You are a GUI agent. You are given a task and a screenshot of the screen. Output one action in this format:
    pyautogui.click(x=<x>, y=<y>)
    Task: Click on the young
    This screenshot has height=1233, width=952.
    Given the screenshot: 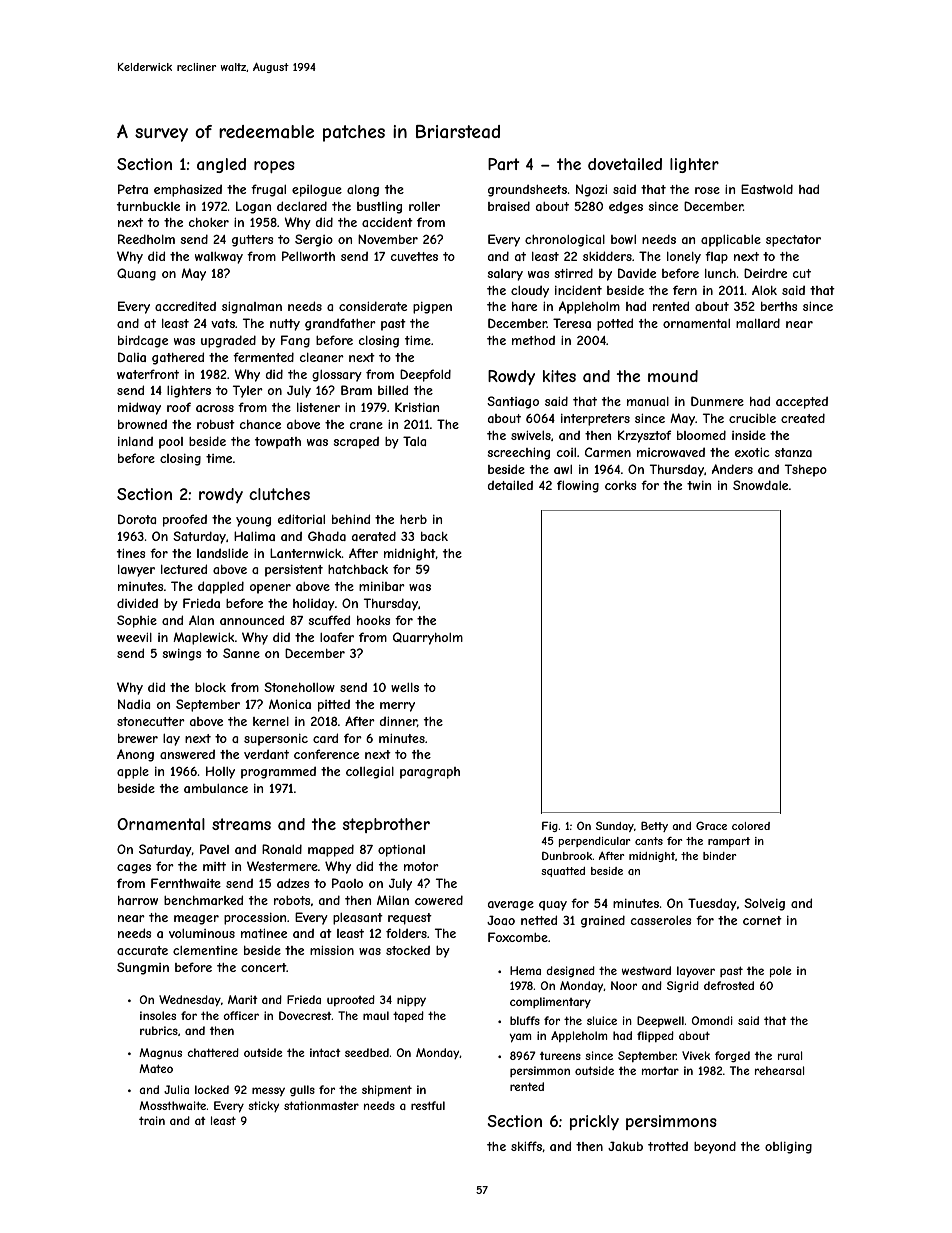 What is the action you would take?
    pyautogui.click(x=253, y=522)
